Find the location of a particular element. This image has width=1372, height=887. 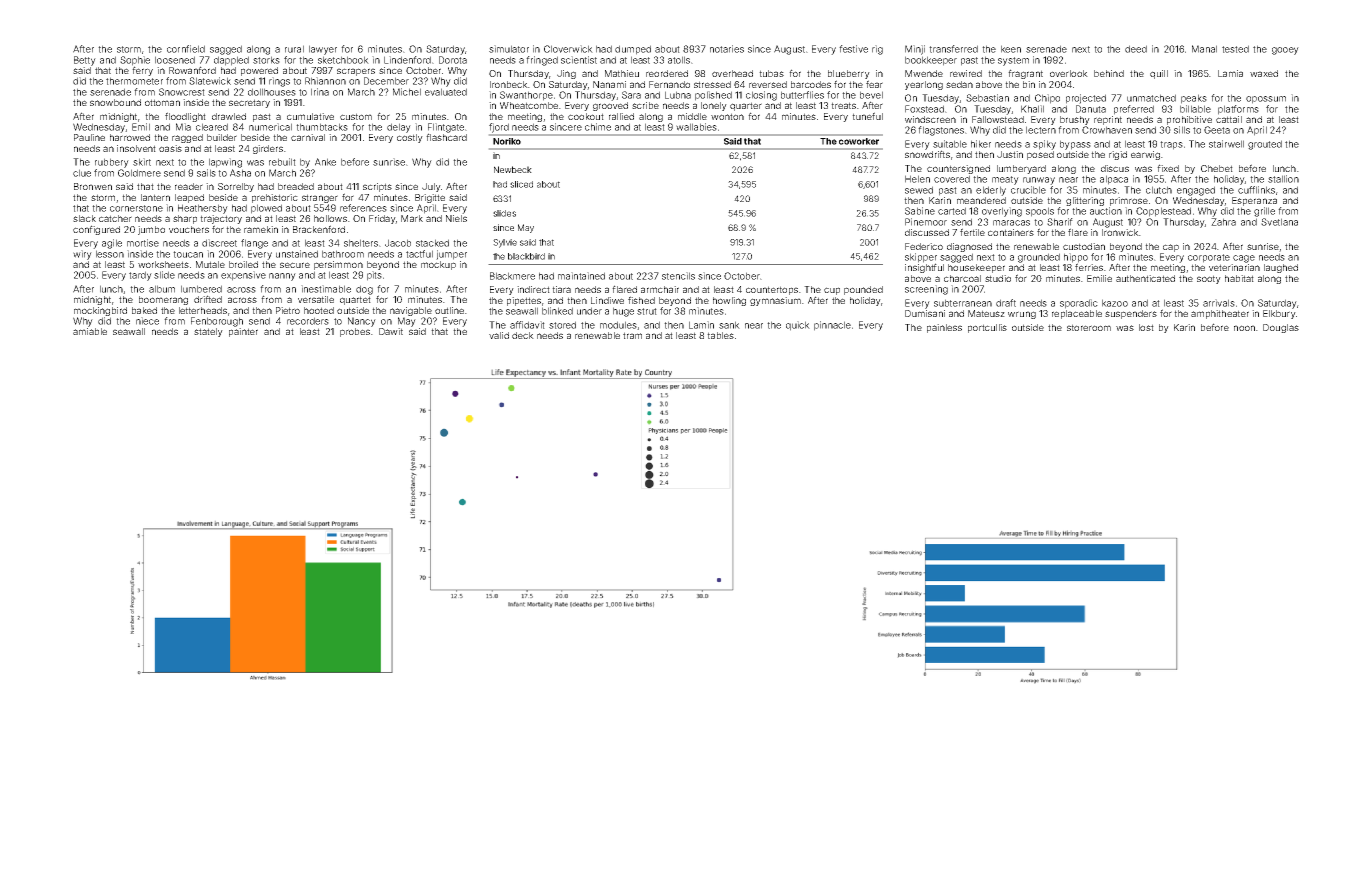

Mathieu is located at coordinates (622, 73).
